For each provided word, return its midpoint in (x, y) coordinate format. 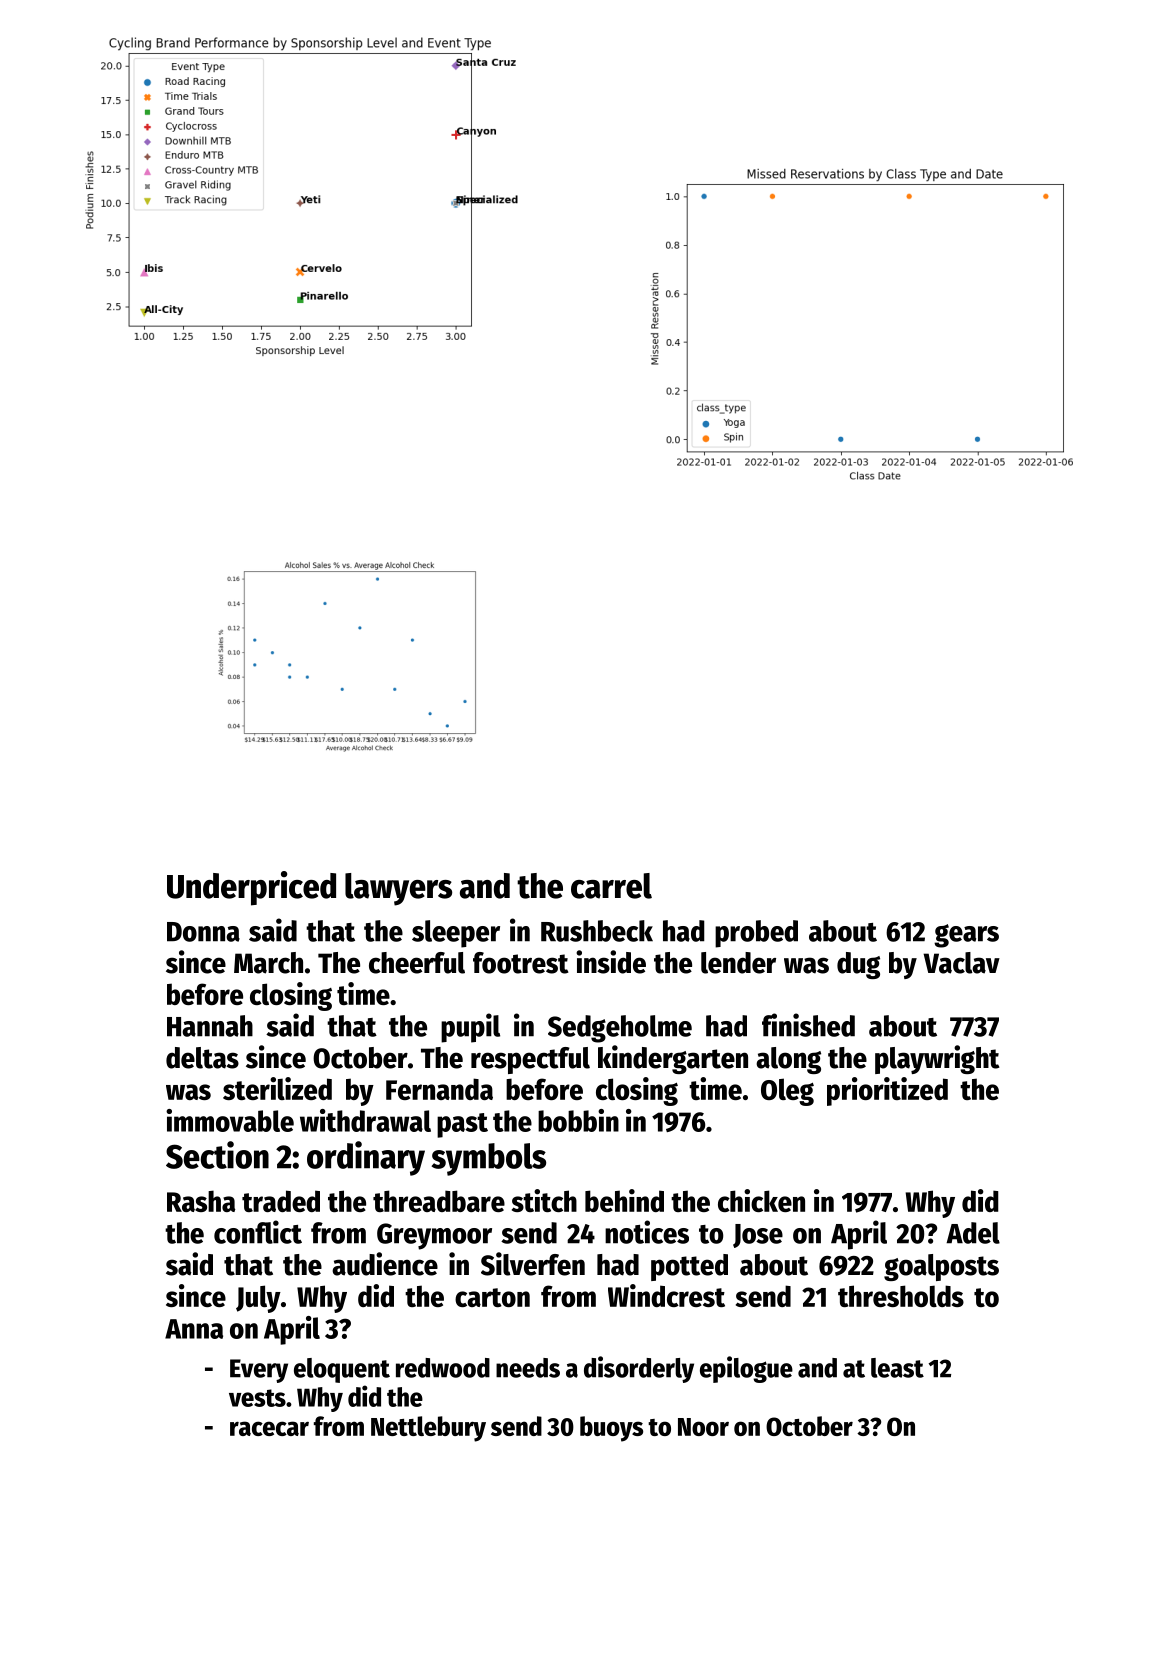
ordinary (366, 1158)
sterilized (277, 1088)
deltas (202, 1058)
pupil (470, 1028)
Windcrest (666, 1295)
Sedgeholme (620, 1029)
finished (808, 1025)
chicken (761, 1200)
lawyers (398, 889)
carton (492, 1297)
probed (756, 934)
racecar (269, 1428)
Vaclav (961, 963)
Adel (973, 1233)
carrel (611, 886)
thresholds (901, 1296)
